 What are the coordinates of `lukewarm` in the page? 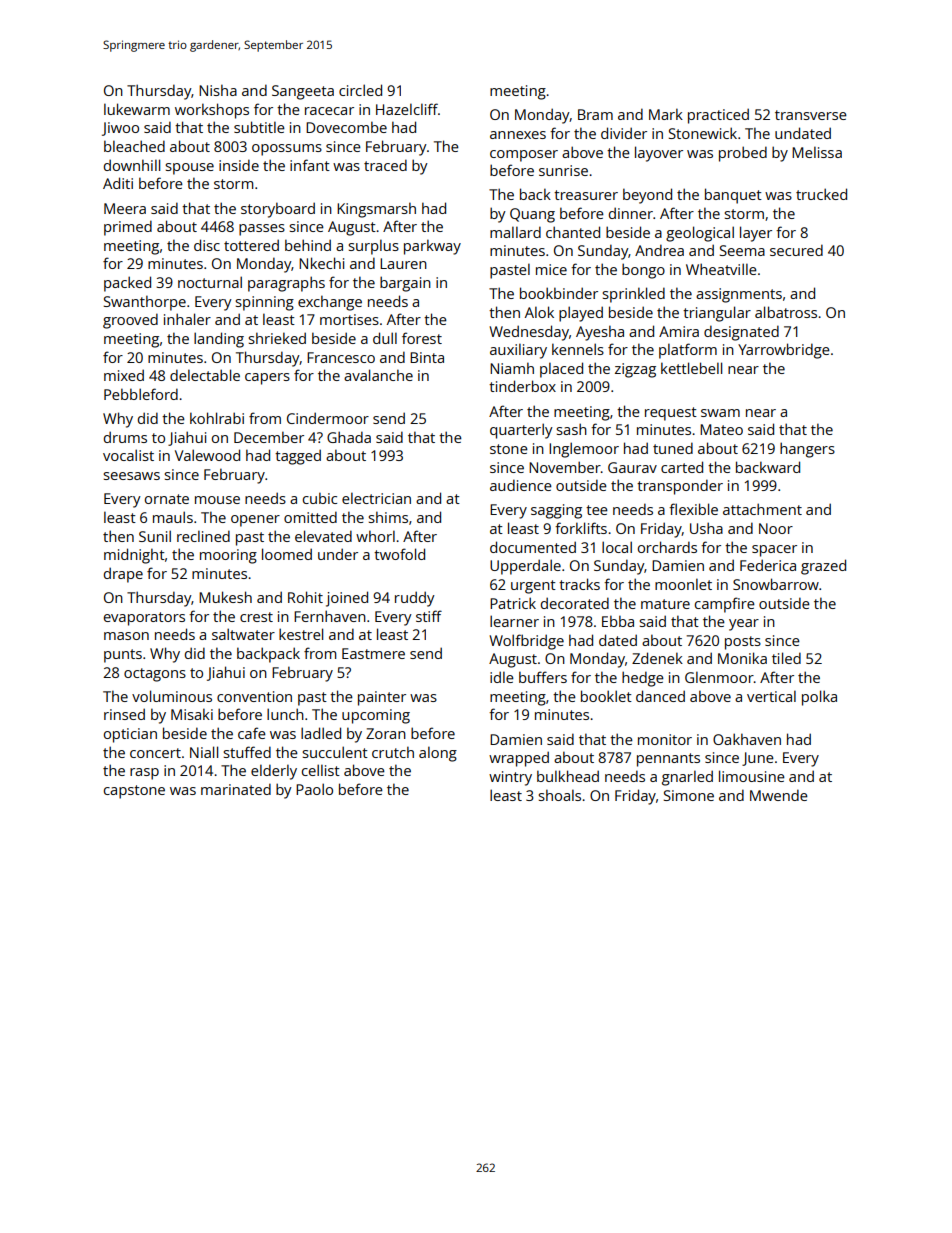 It's located at (137, 109).
